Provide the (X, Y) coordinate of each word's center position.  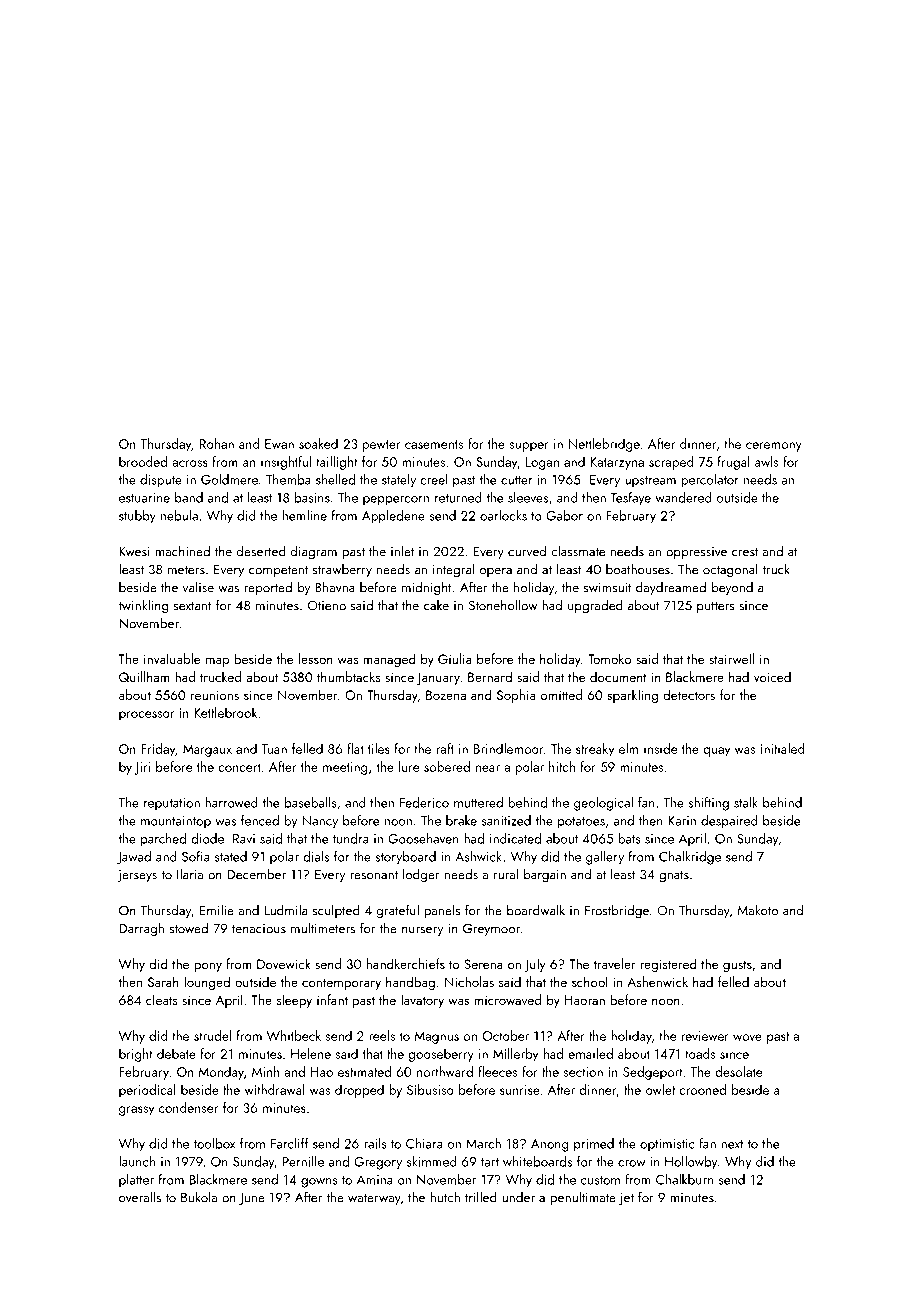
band (189, 497)
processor (146, 716)
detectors (689, 694)
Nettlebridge (604, 445)
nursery (422, 931)
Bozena (446, 695)
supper (529, 447)
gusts (737, 966)
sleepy (294, 1001)
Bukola (199, 1197)
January (438, 678)
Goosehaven (423, 838)
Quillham (144, 676)
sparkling (632, 696)
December (256, 874)
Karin (682, 821)
